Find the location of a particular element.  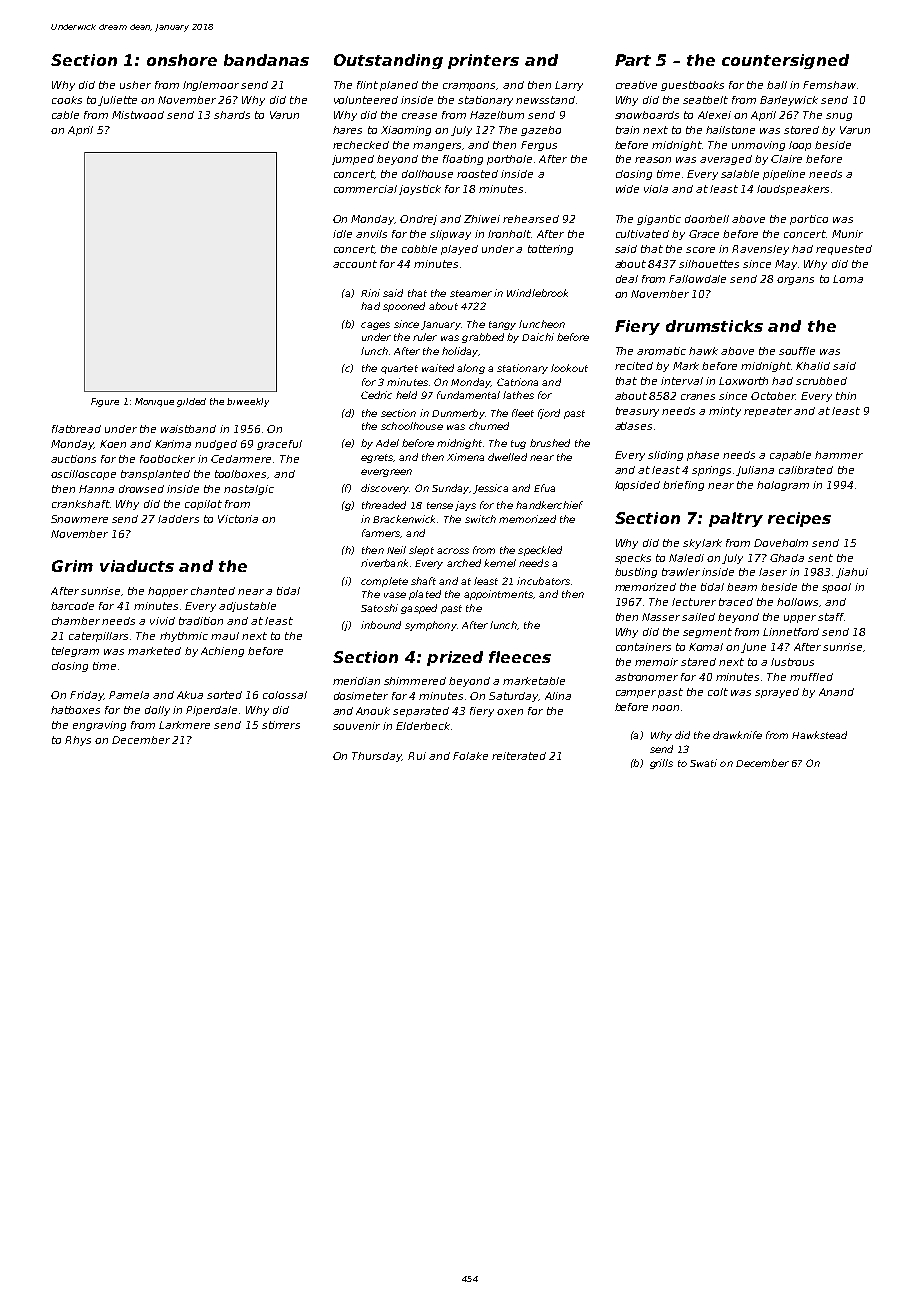

transplanted is located at coordinates (155, 475).
